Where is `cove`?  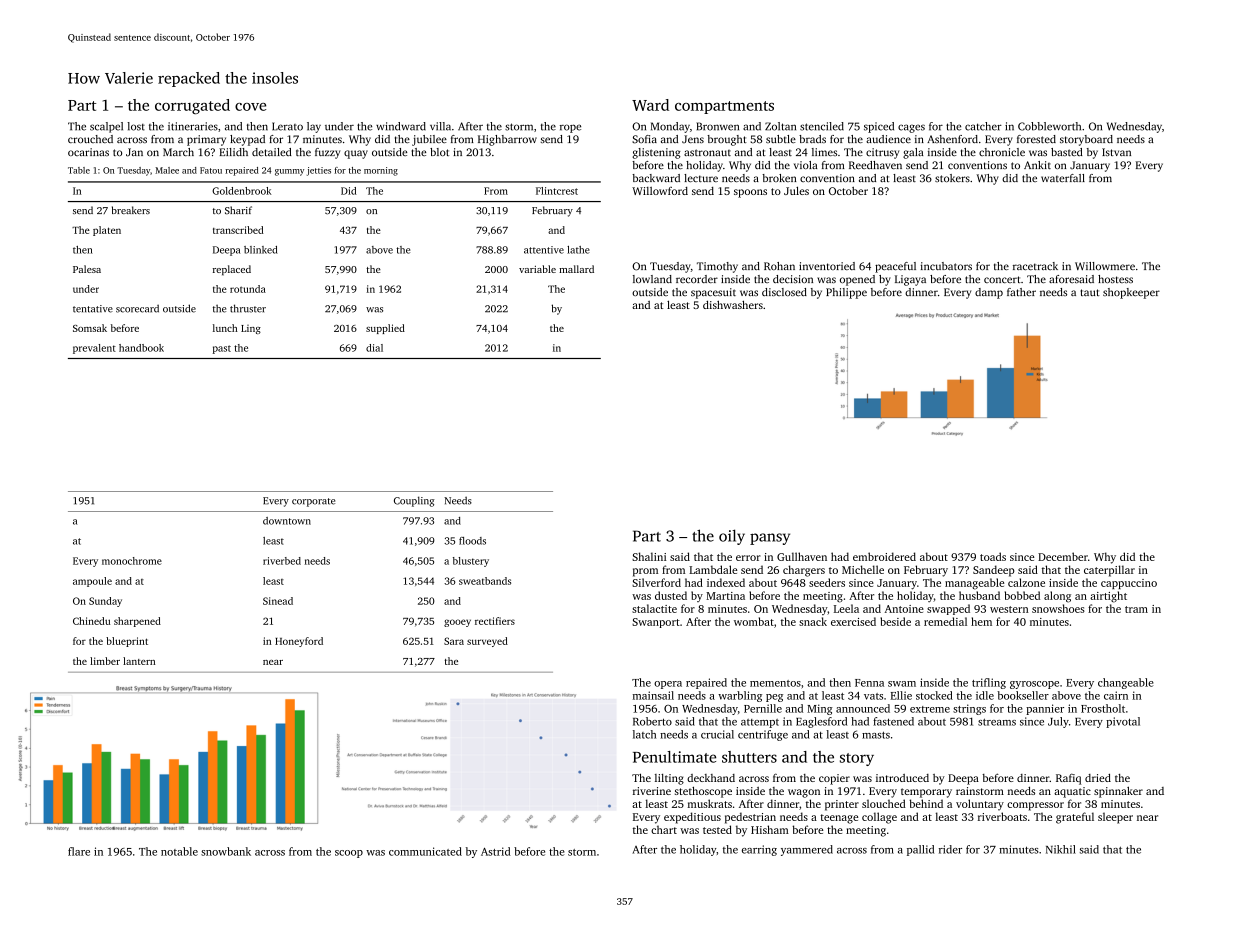
cove is located at coordinates (250, 107).
